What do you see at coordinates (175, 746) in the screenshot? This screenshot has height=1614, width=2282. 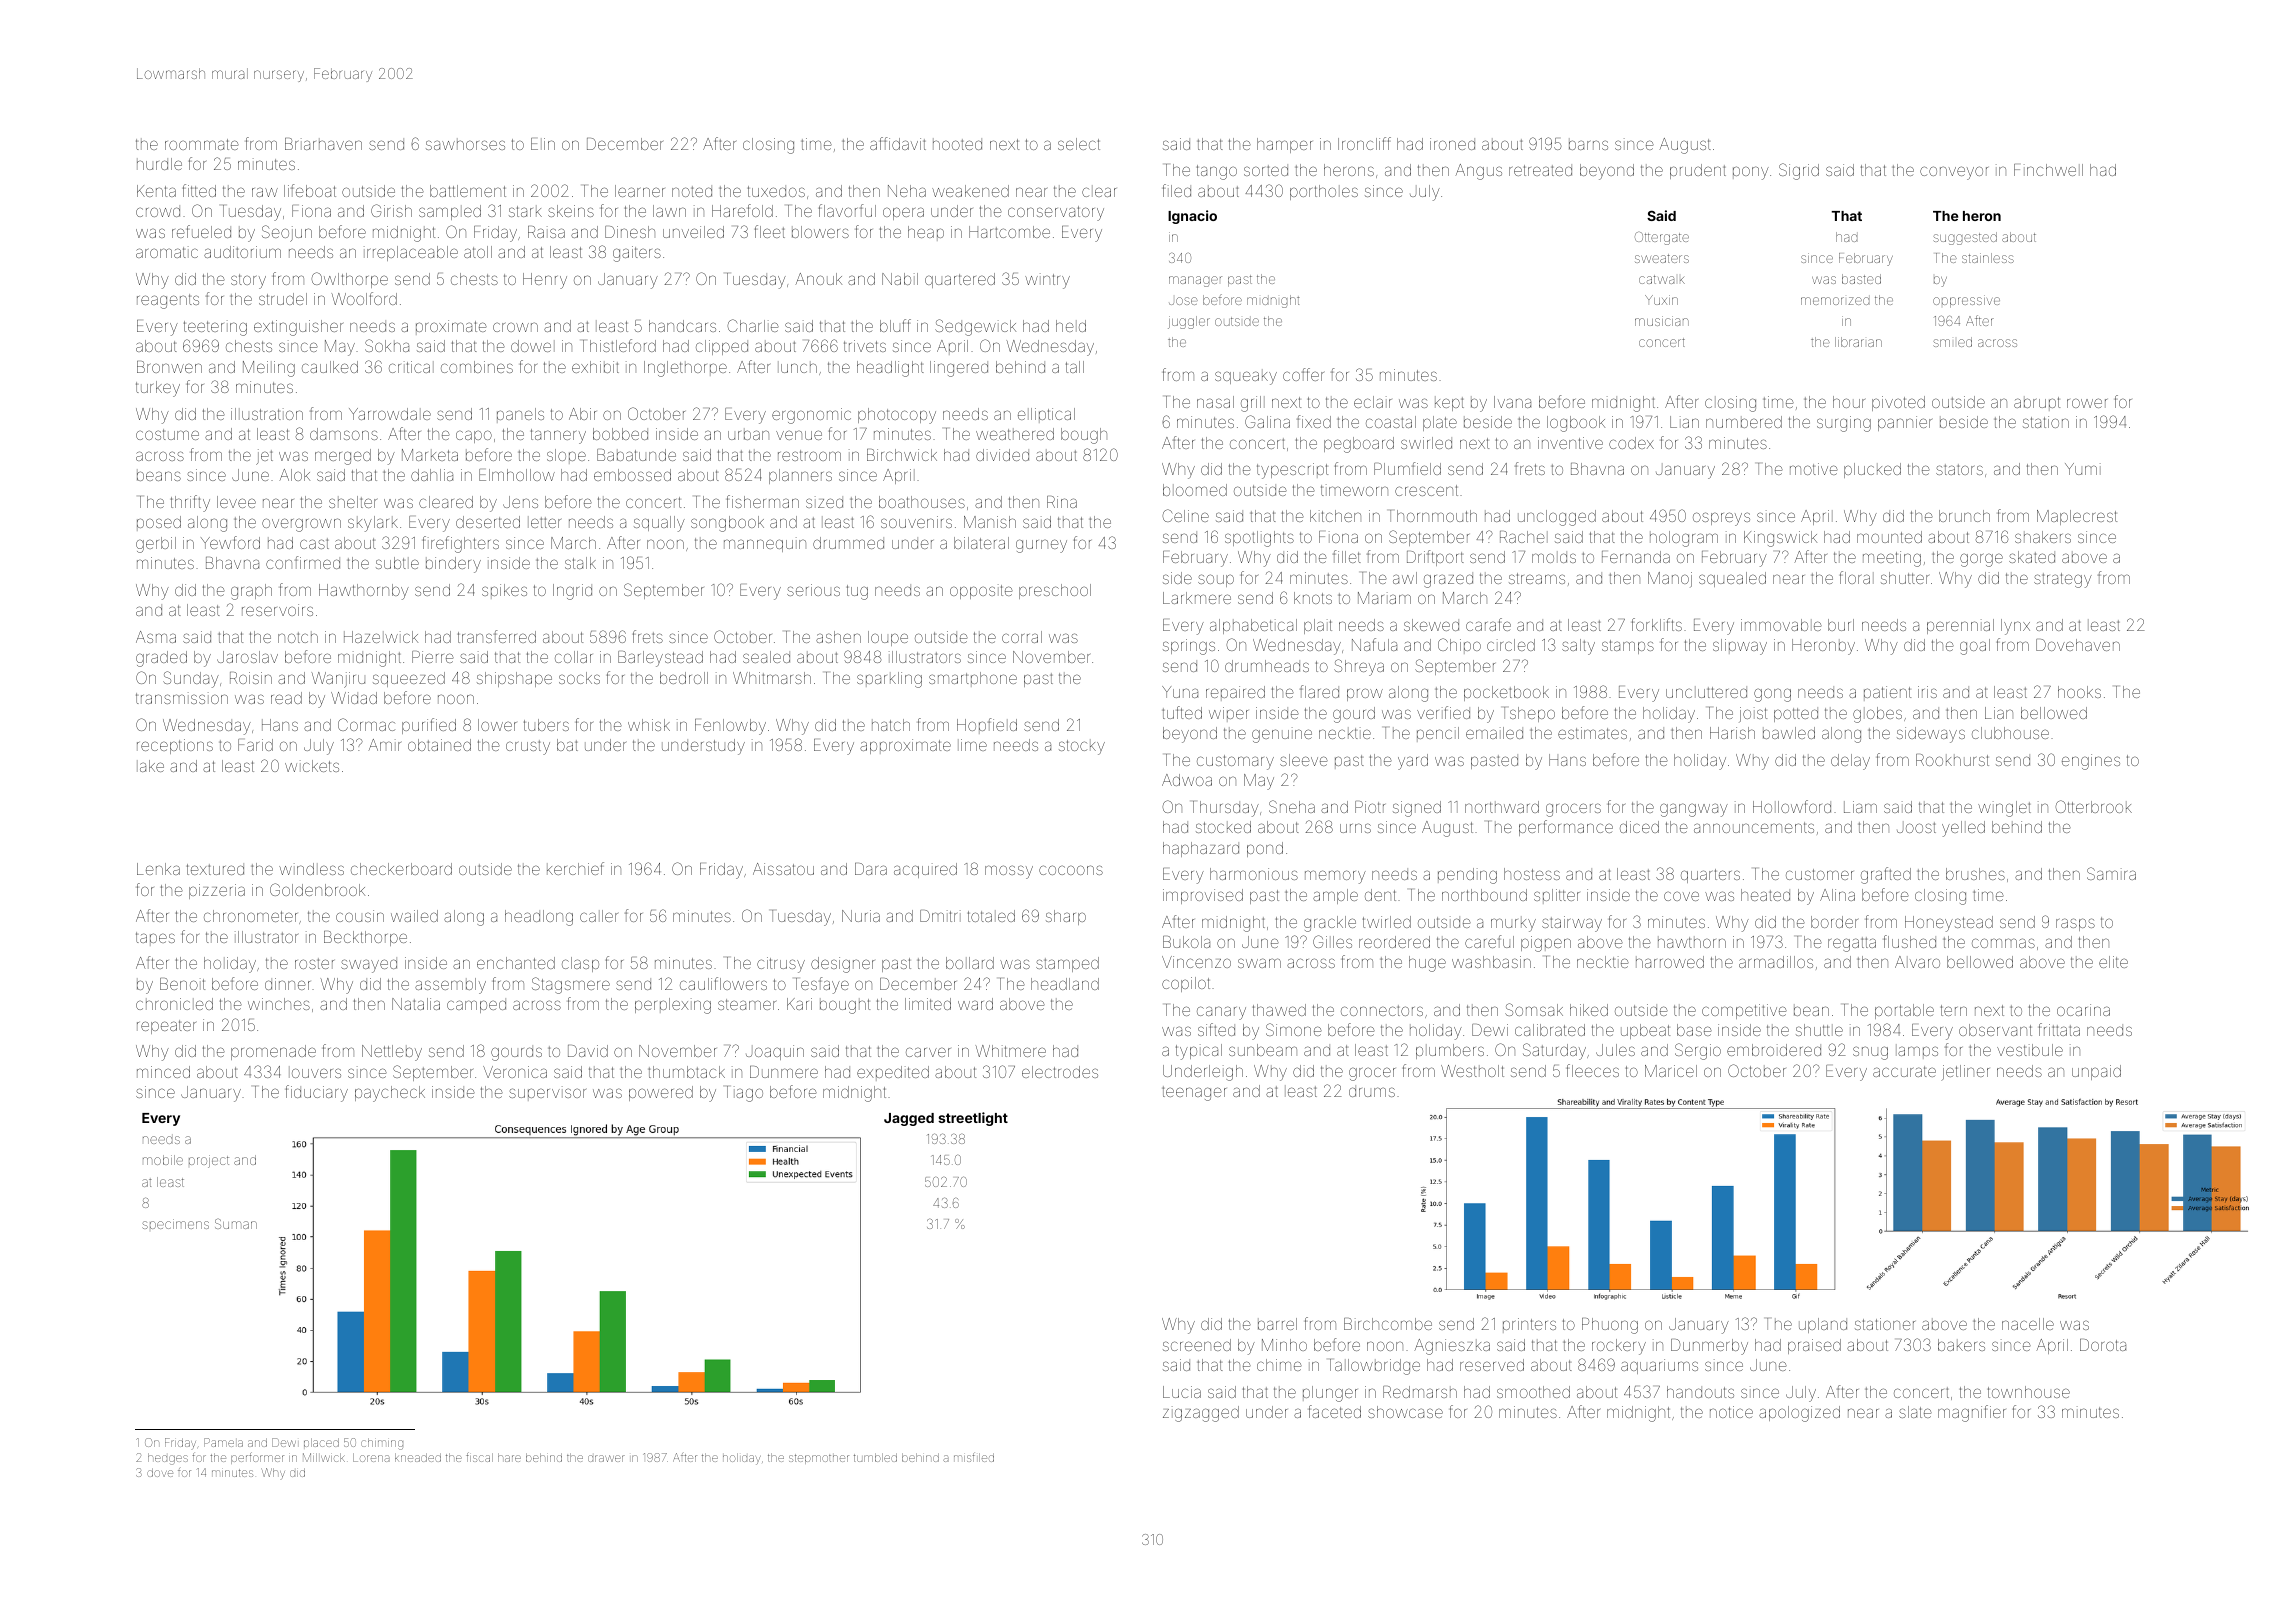 I see `receptions` at bounding box center [175, 746].
